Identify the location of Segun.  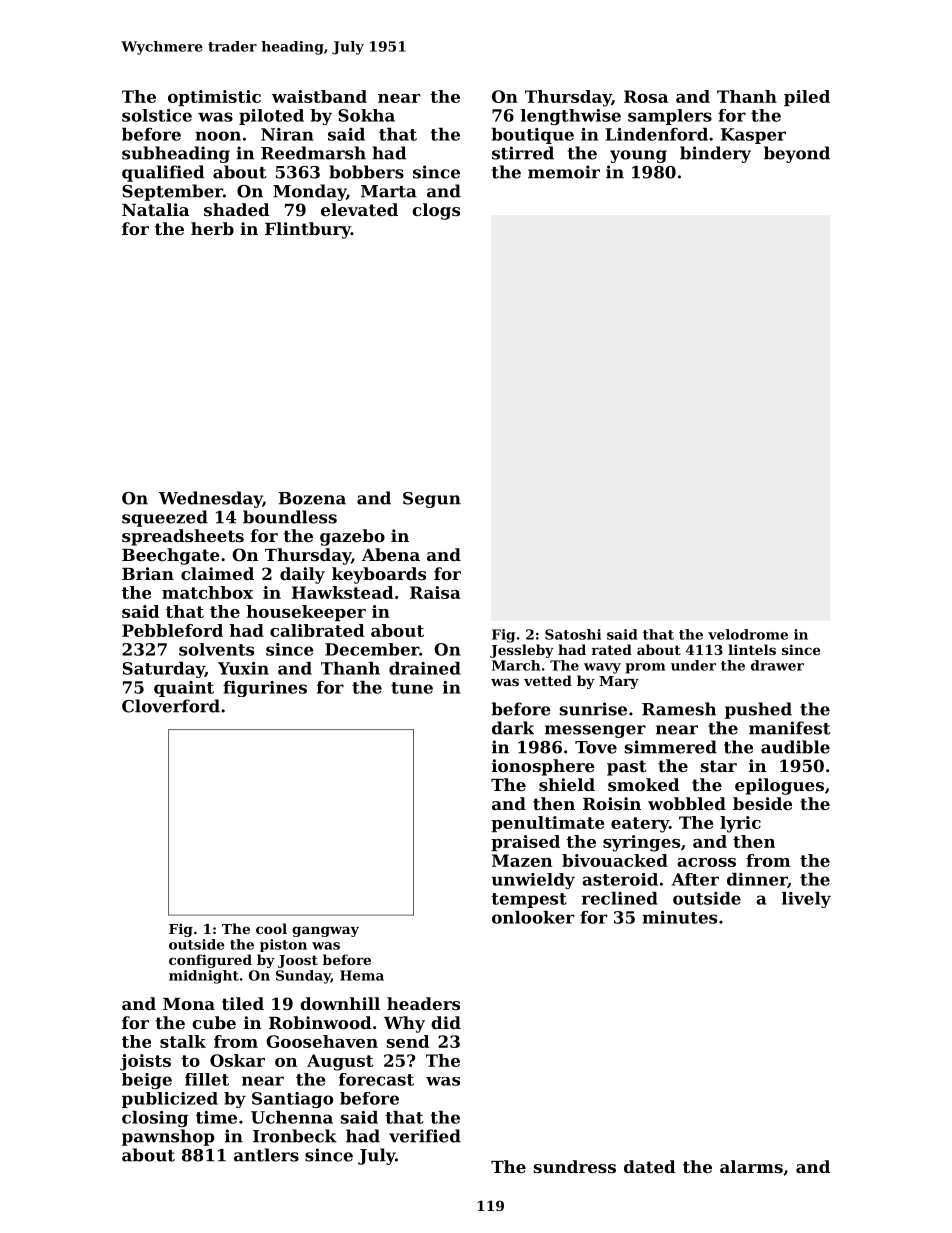
(432, 500).
